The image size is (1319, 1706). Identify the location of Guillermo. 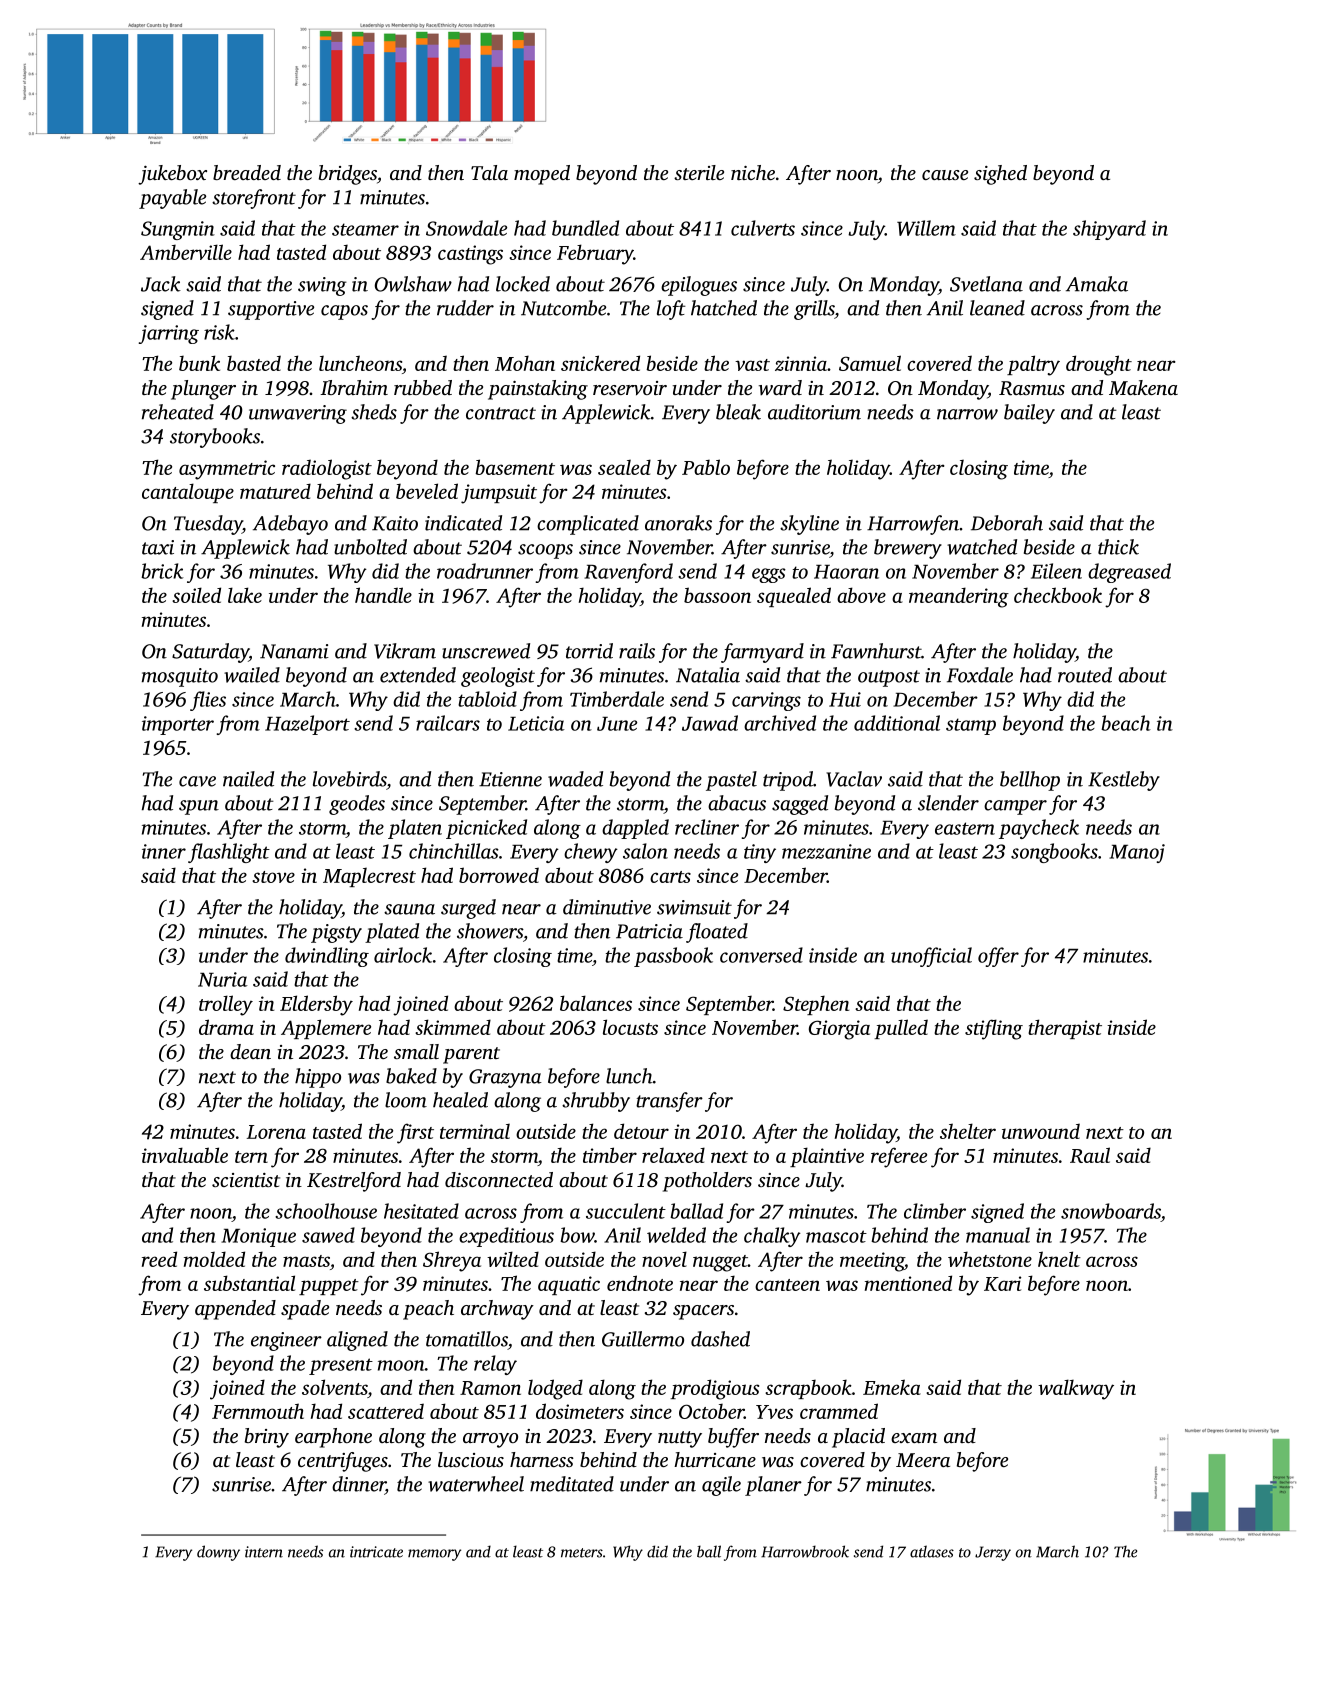
(643, 1339).
